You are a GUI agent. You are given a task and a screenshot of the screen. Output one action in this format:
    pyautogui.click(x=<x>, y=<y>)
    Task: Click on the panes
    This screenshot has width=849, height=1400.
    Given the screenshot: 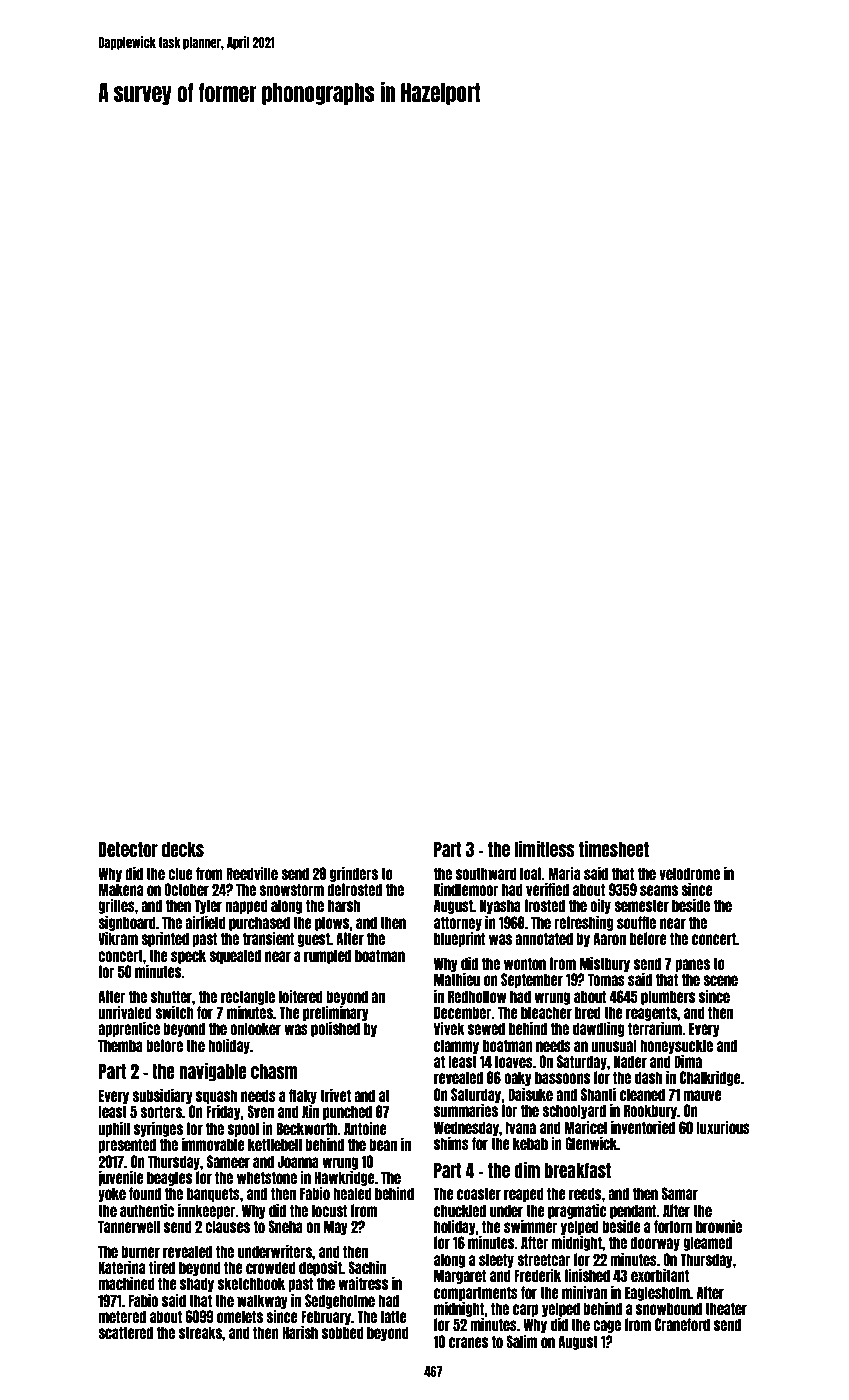 What is the action you would take?
    pyautogui.click(x=692, y=965)
